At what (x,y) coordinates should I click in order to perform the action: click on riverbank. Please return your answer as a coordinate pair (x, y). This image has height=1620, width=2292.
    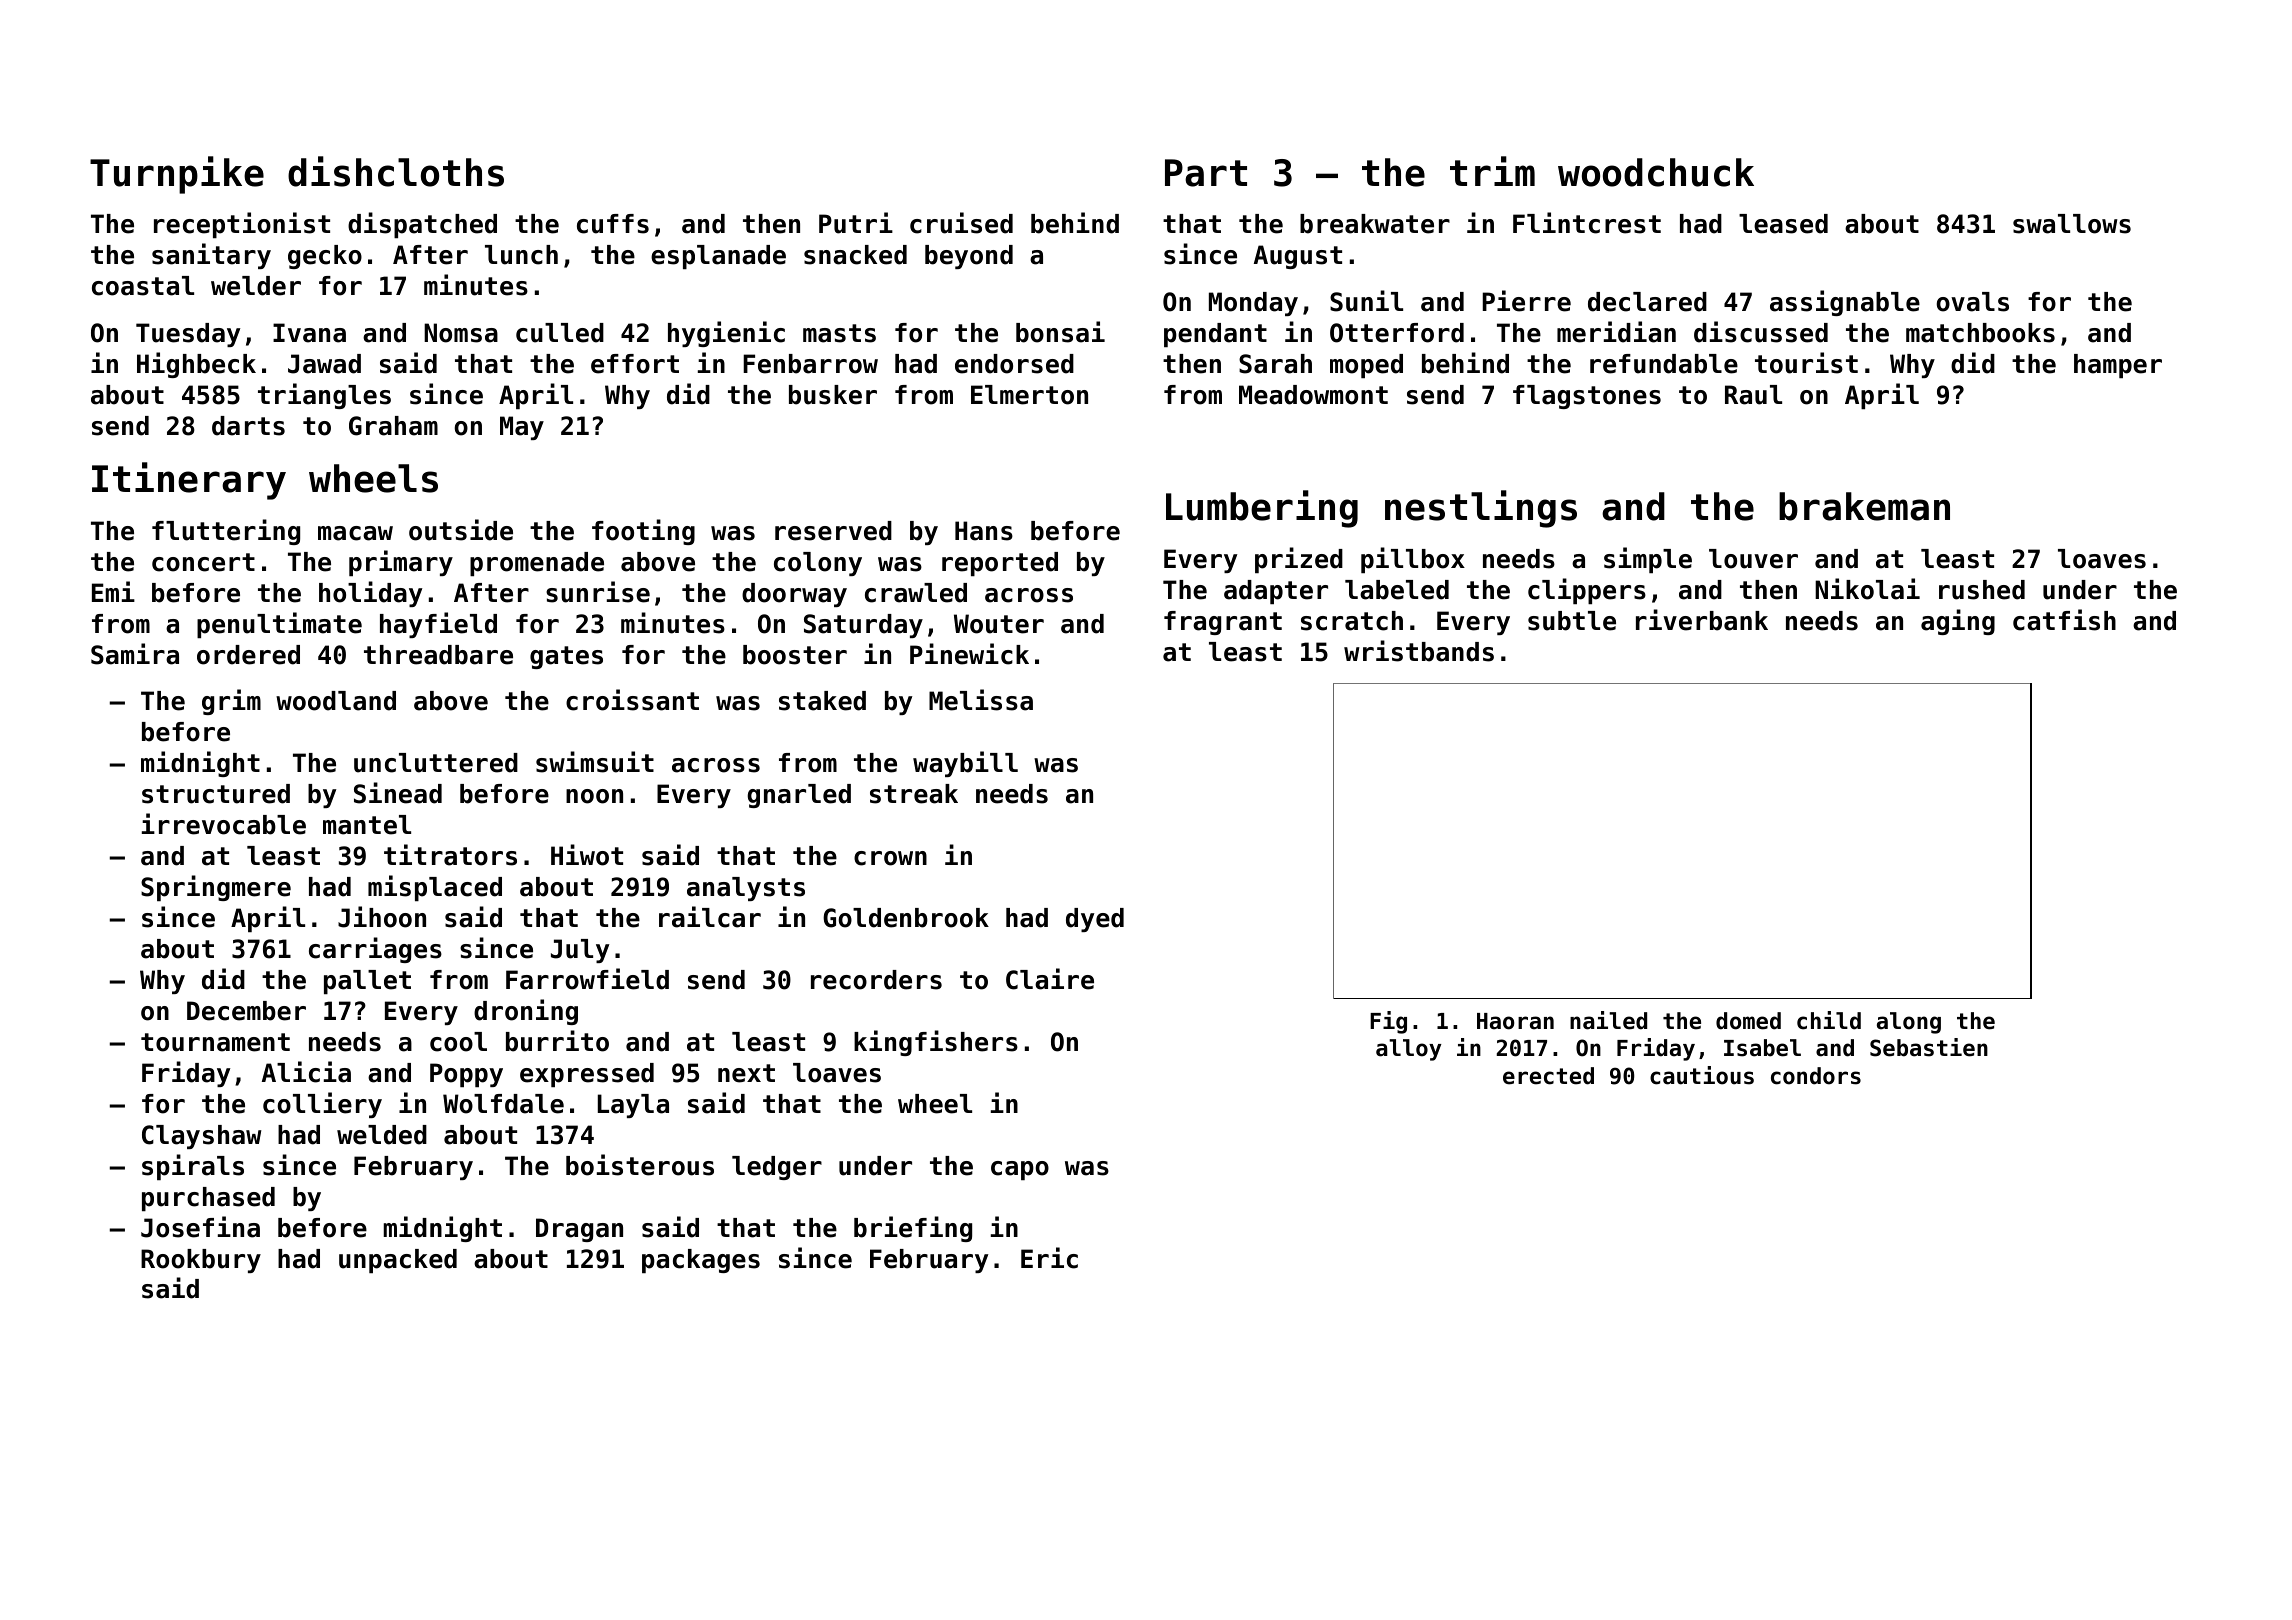
    Looking at the image, I should click on (1702, 620).
